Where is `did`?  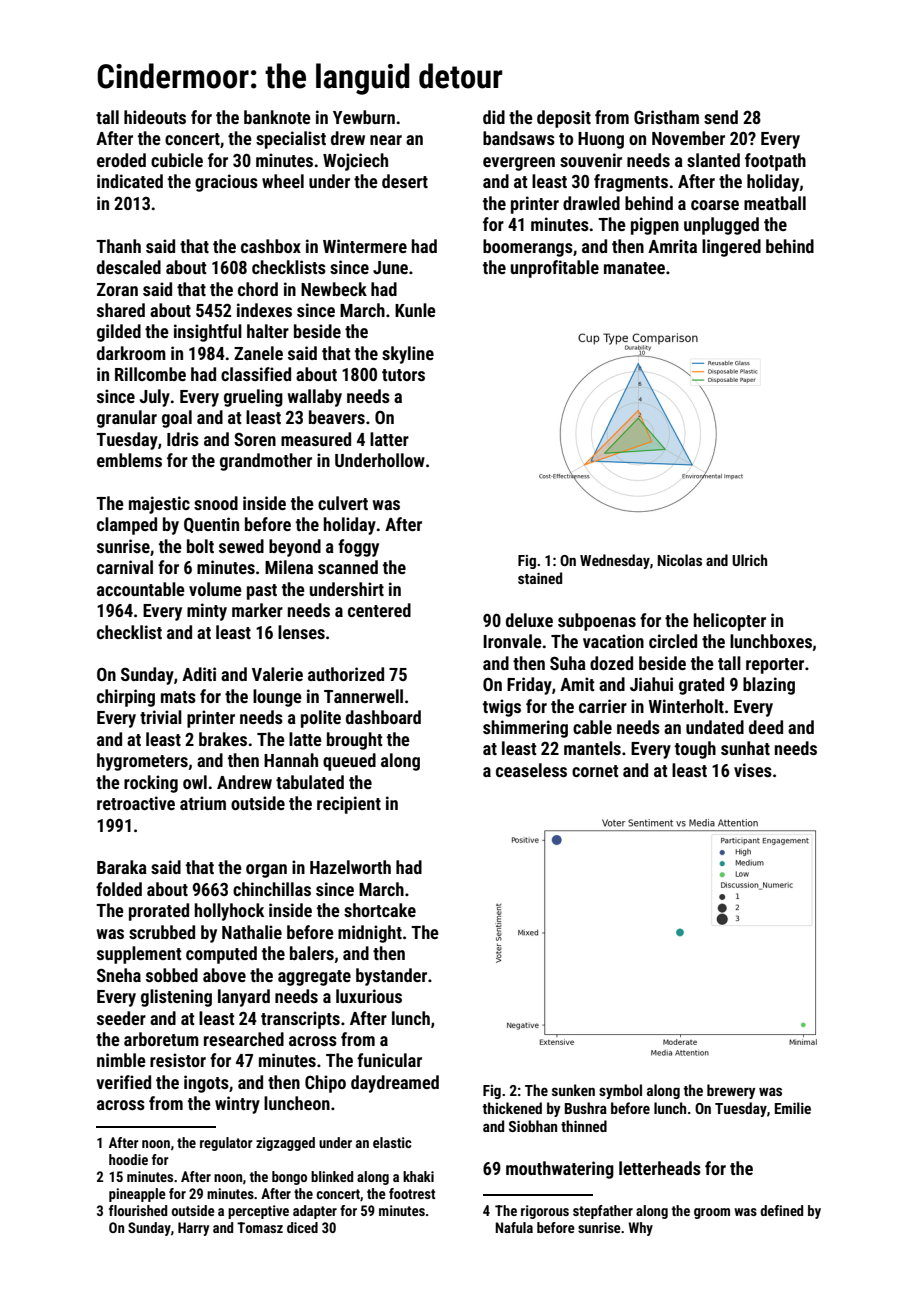 did is located at coordinates (494, 117).
